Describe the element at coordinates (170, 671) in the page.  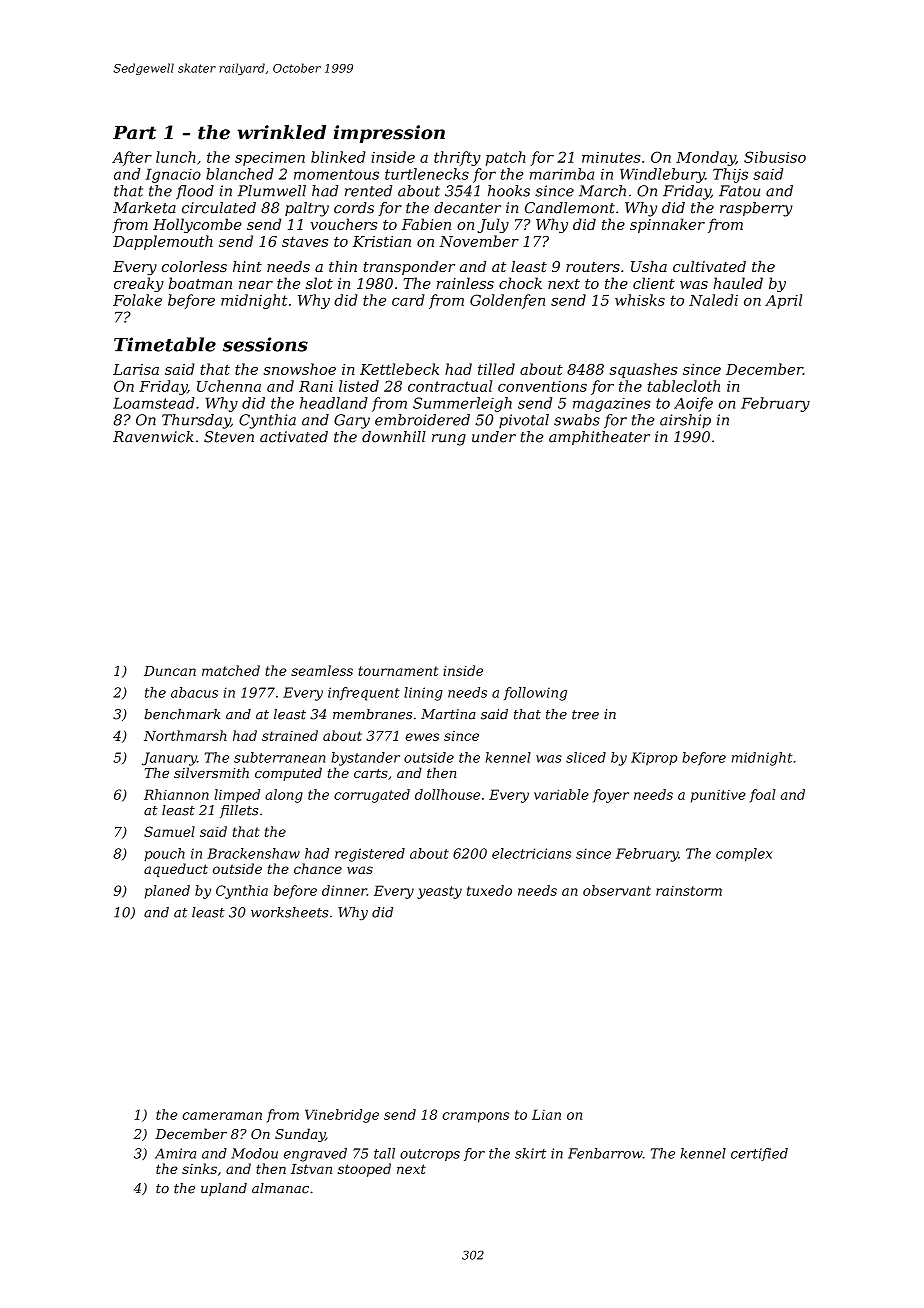
I see `Duncan` at that location.
